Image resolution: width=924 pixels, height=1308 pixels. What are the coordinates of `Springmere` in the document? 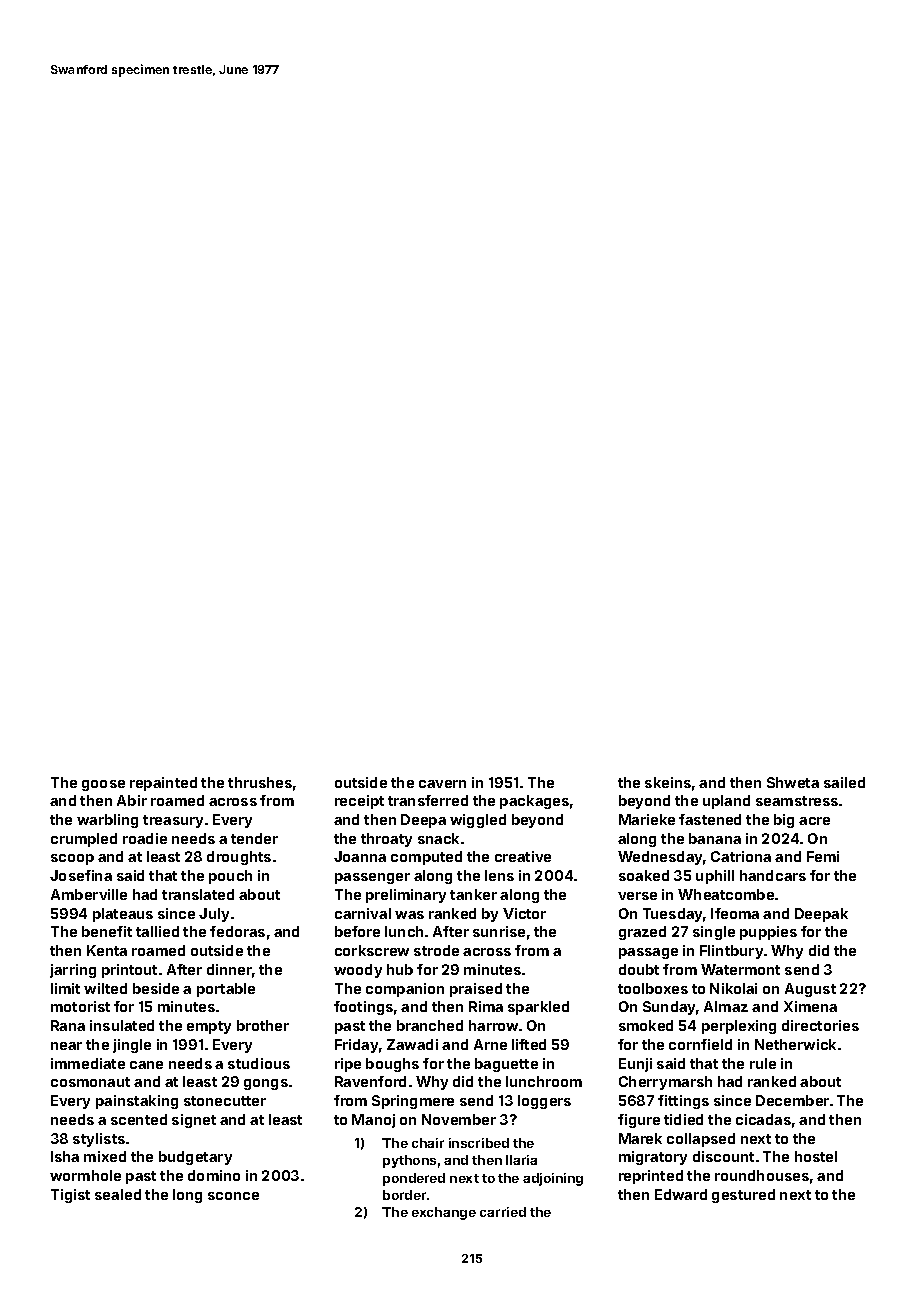 It's located at (413, 1102).
